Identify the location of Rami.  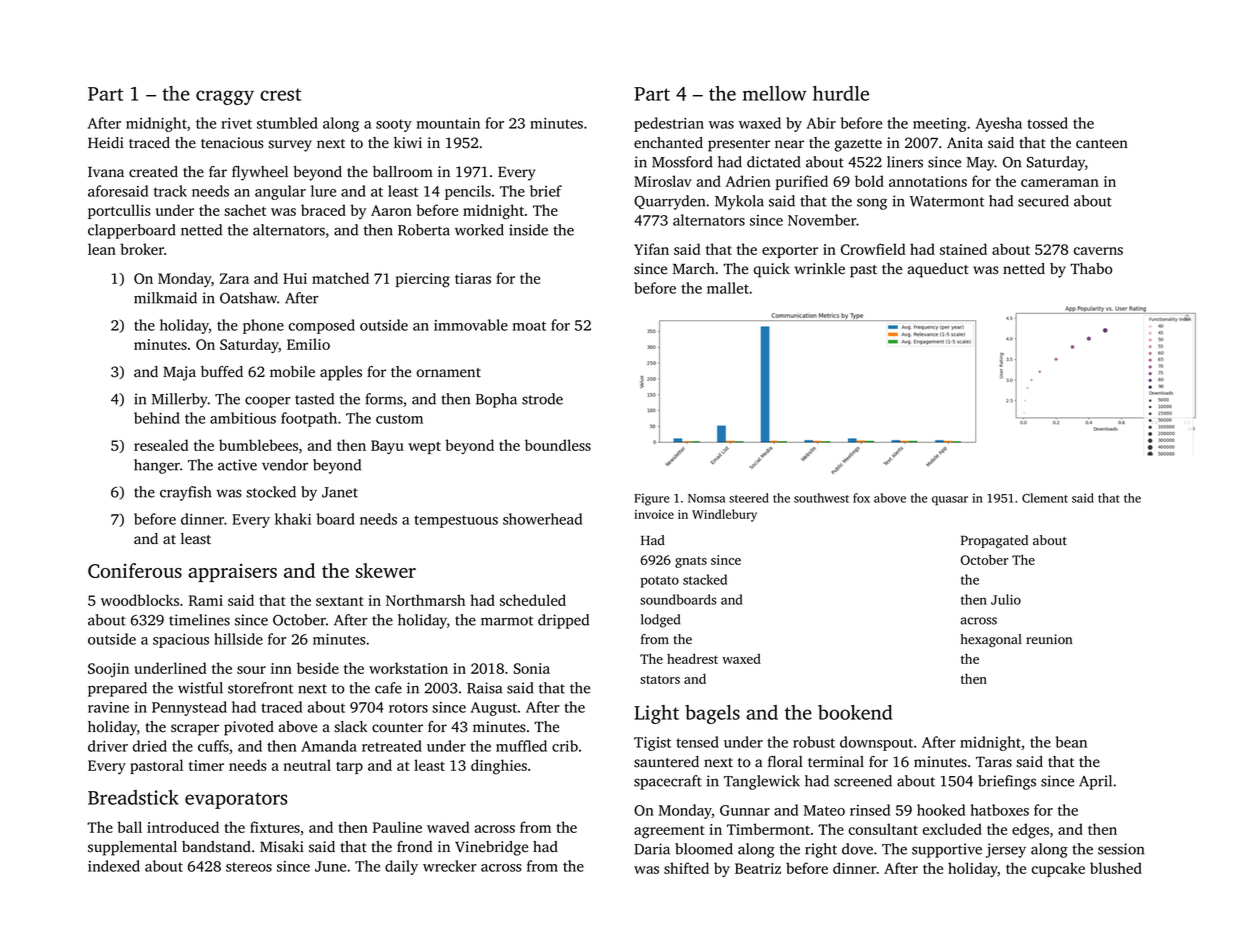
(206, 600).
